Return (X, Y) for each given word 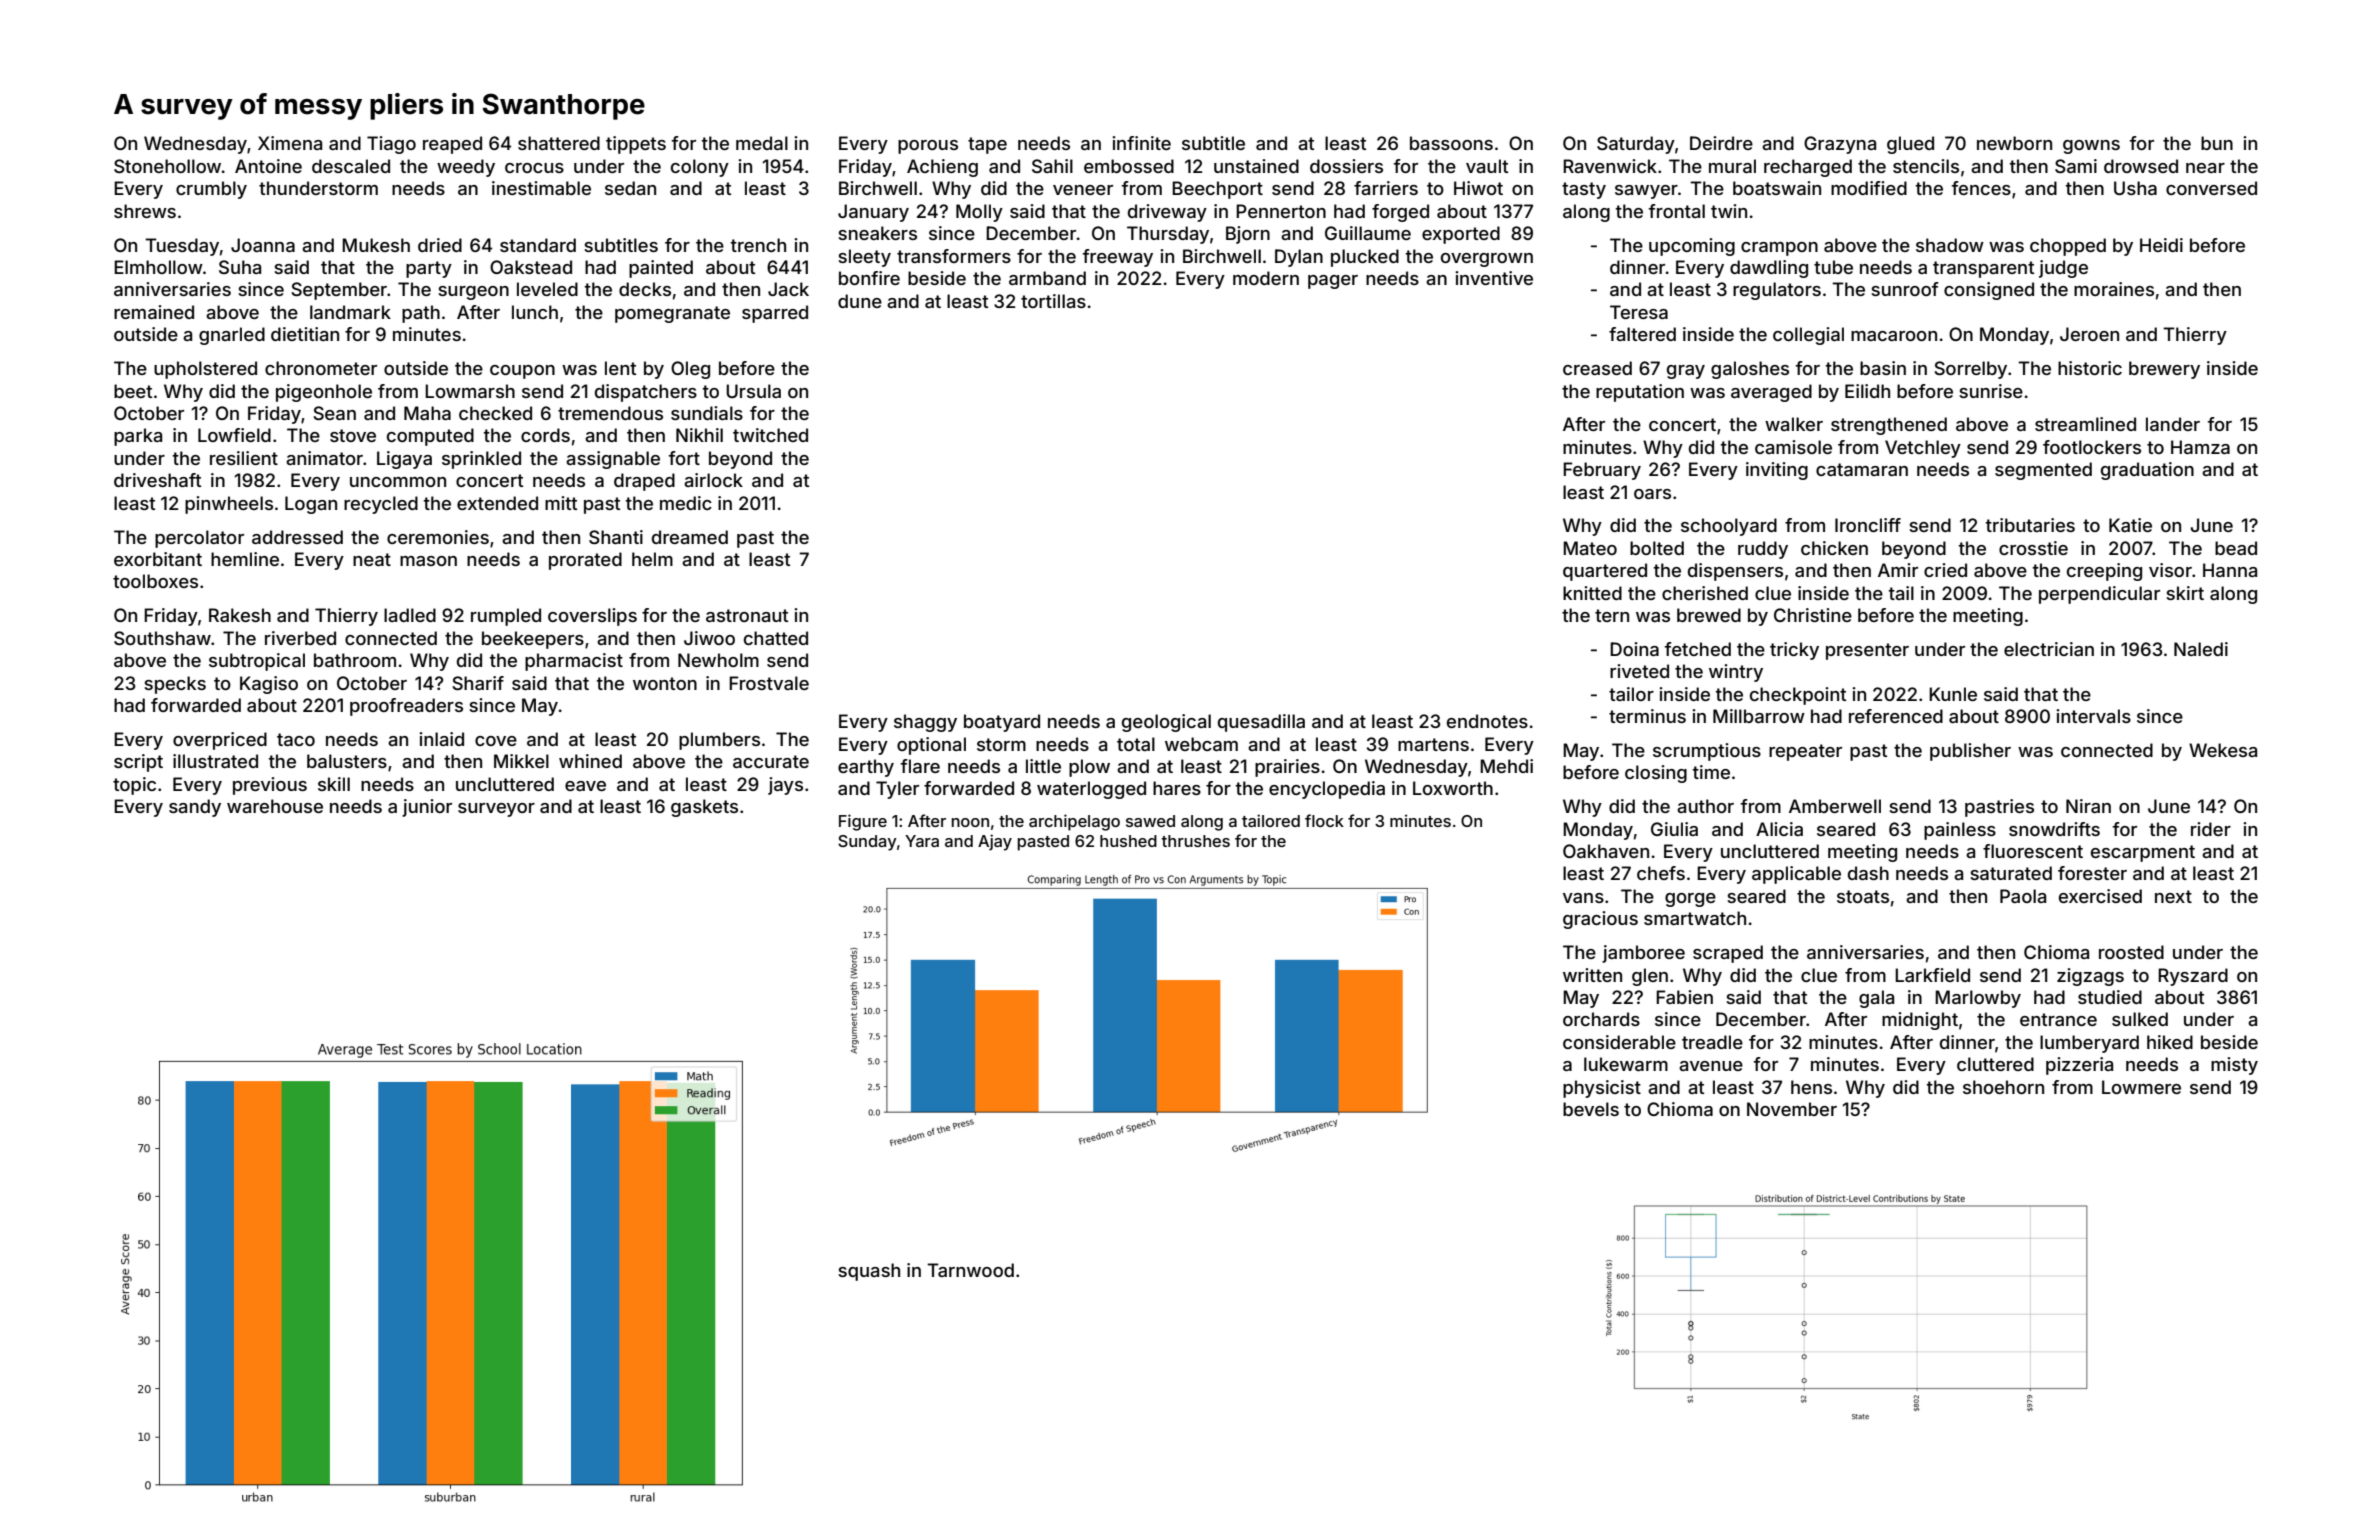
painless (1960, 831)
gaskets (704, 808)
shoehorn (2003, 1087)
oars (1652, 494)
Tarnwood (970, 1270)
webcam (1201, 744)
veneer (1083, 190)
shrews (145, 211)
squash (869, 1272)
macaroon (1894, 336)
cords (545, 435)
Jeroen (2089, 334)
